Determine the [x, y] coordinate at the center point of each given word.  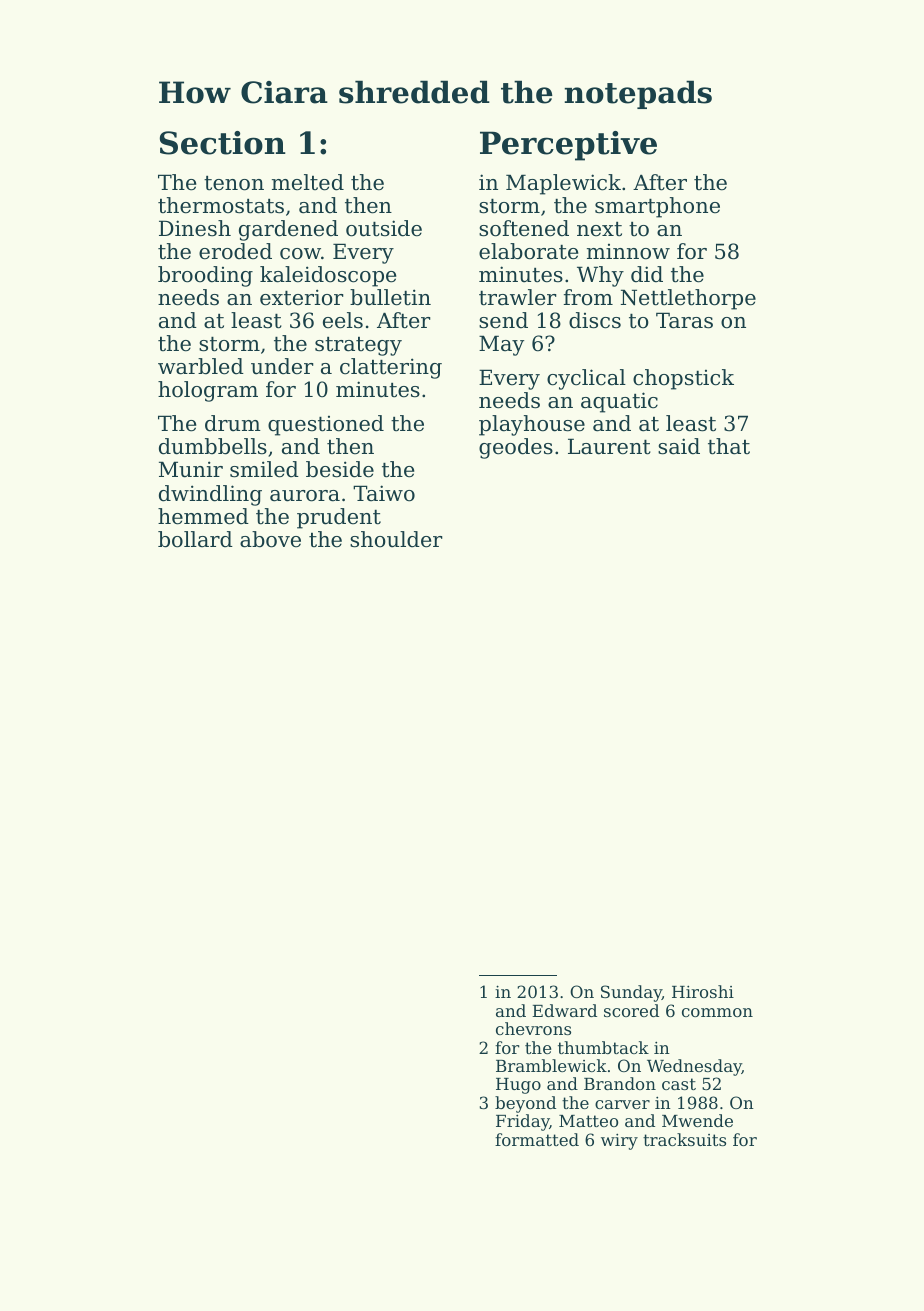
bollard [195, 539]
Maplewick [563, 184]
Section [223, 143]
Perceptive [568, 146]
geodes [516, 448]
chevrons [533, 1028]
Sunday [631, 993]
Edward [564, 1010]
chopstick [683, 379]
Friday [522, 1122]
